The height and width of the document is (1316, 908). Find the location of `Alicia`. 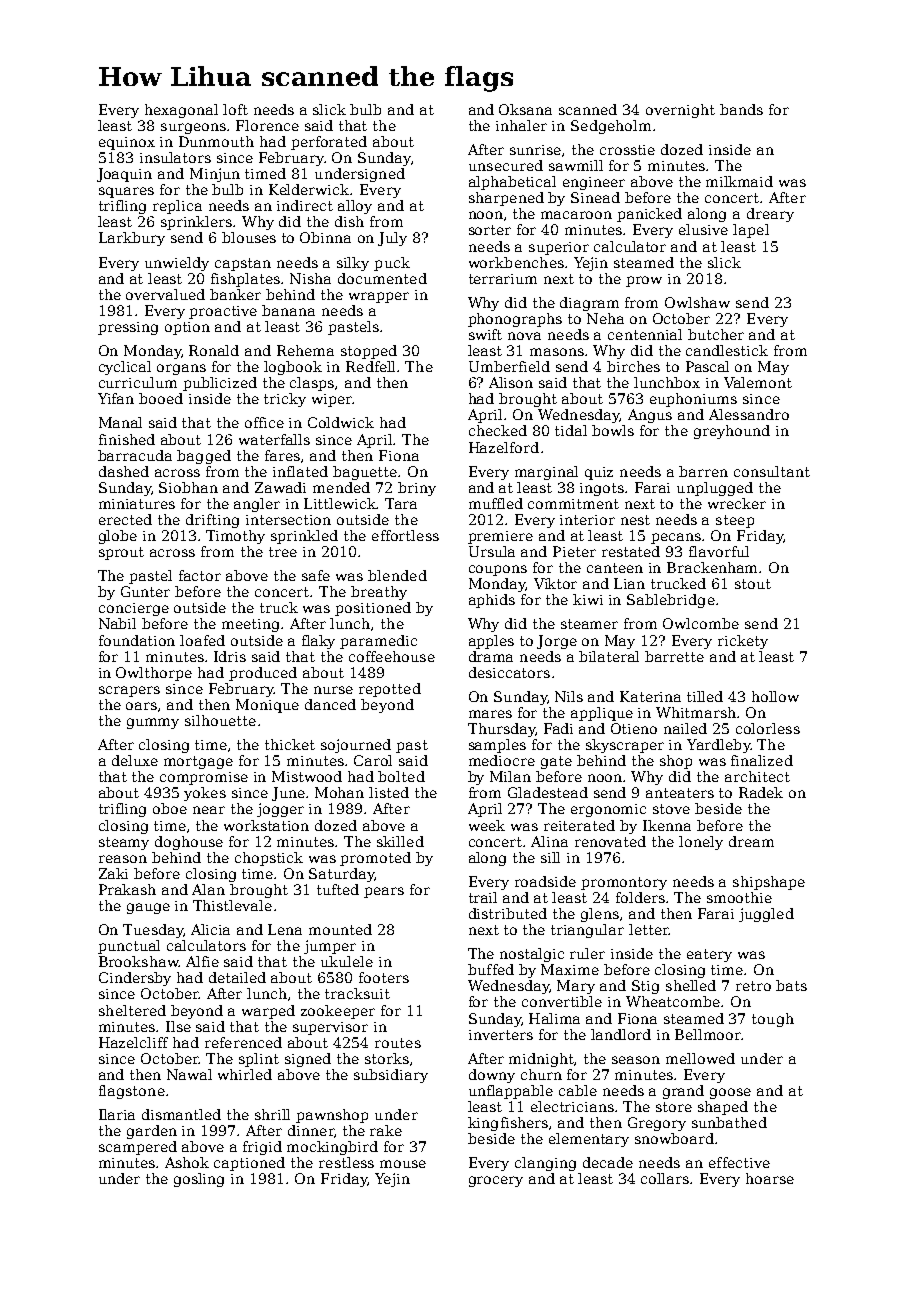

Alicia is located at coordinates (210, 929).
